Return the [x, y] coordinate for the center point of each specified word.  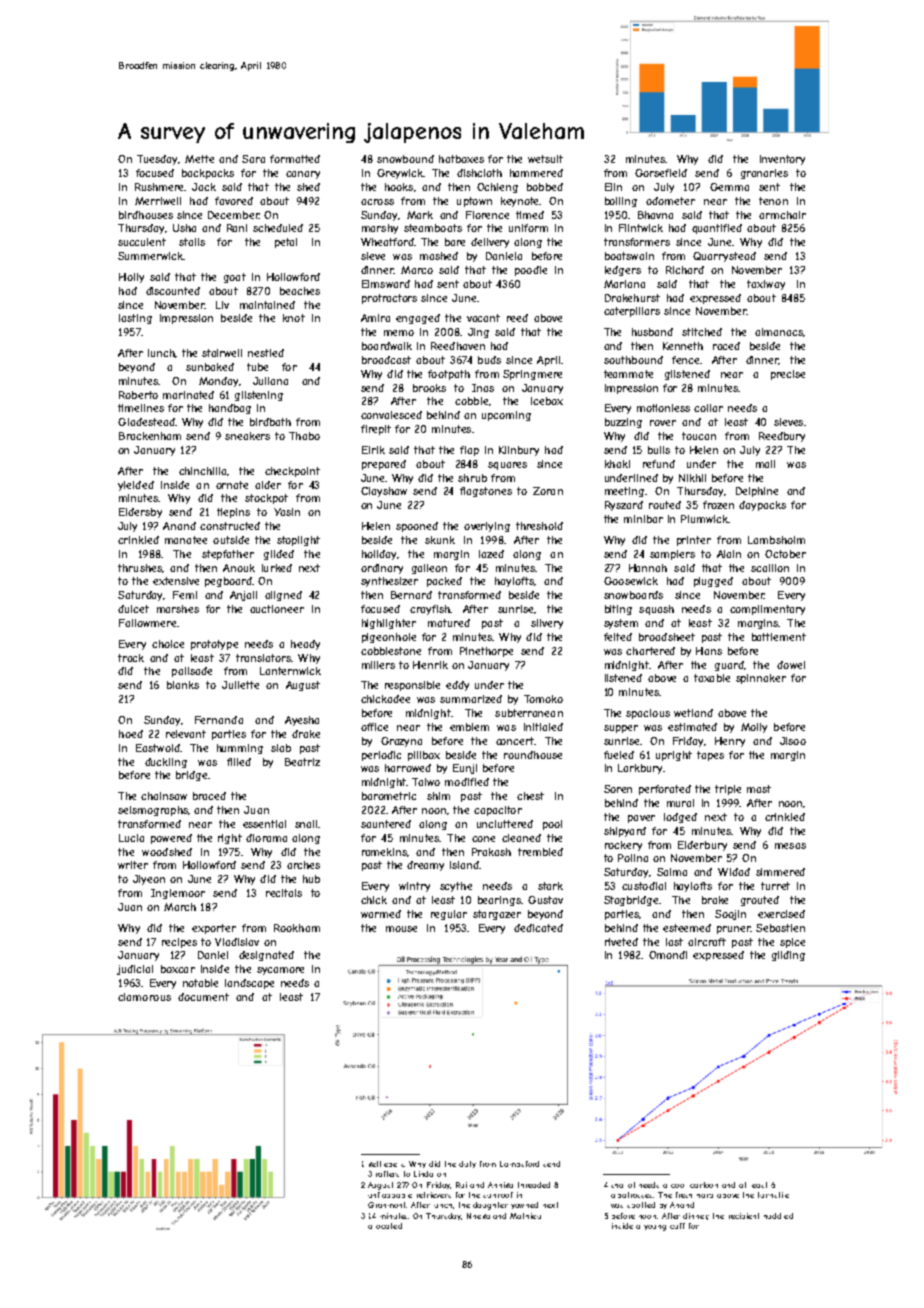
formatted [295, 159]
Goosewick [631, 581]
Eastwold [158, 748]
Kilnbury [519, 451]
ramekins [384, 852]
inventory [782, 160]
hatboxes [461, 159]
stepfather [228, 555]
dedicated [538, 928]
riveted [621, 942]
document [203, 997]
